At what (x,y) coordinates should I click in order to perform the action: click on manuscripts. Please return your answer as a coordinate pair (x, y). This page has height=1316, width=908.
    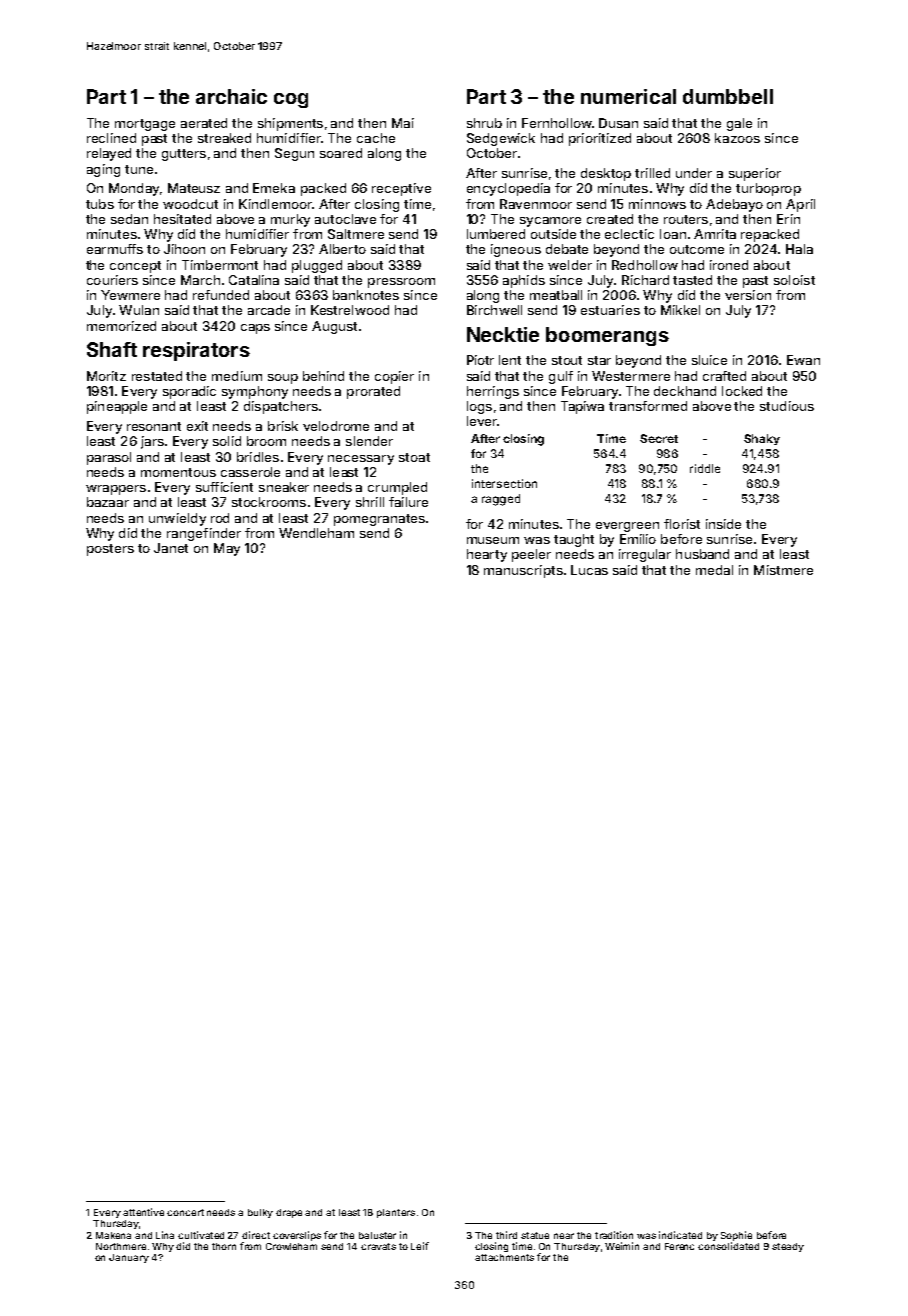
    Looking at the image, I should click on (523, 571).
